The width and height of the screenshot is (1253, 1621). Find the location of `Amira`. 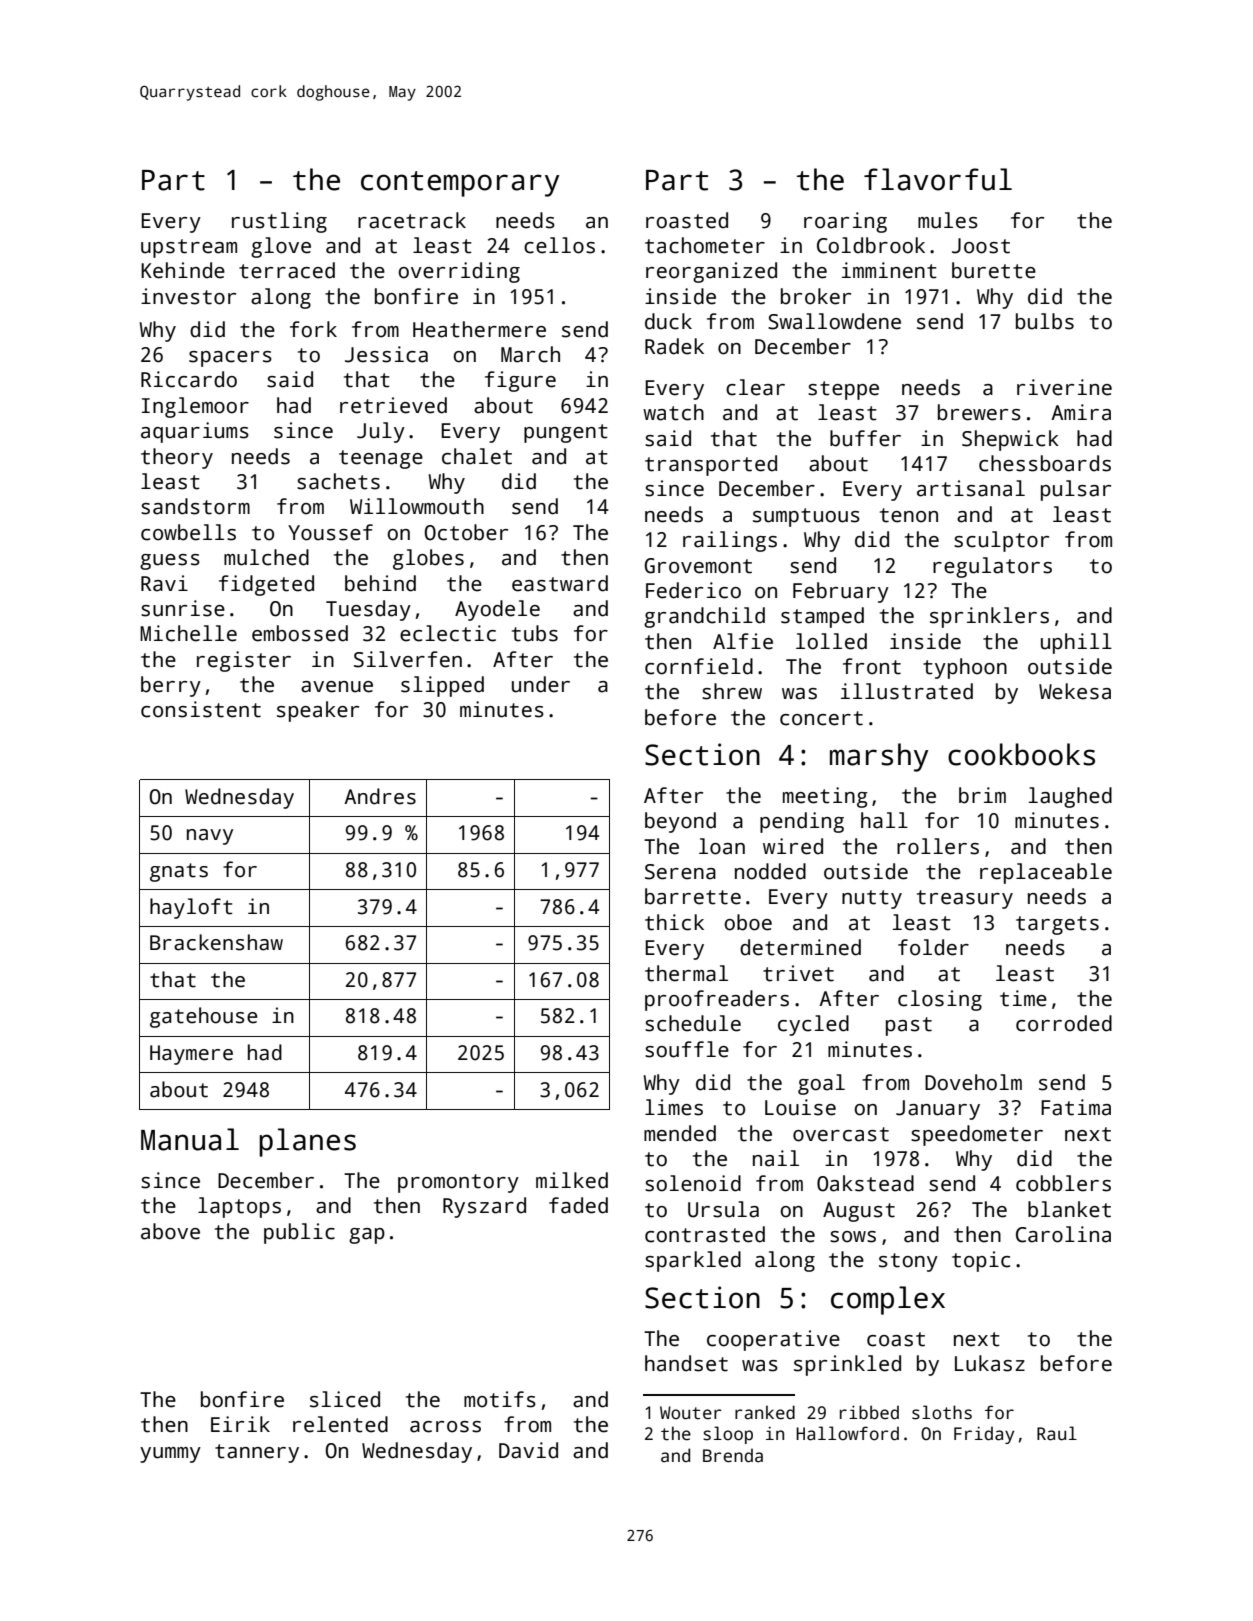

Amira is located at coordinates (1081, 412).
